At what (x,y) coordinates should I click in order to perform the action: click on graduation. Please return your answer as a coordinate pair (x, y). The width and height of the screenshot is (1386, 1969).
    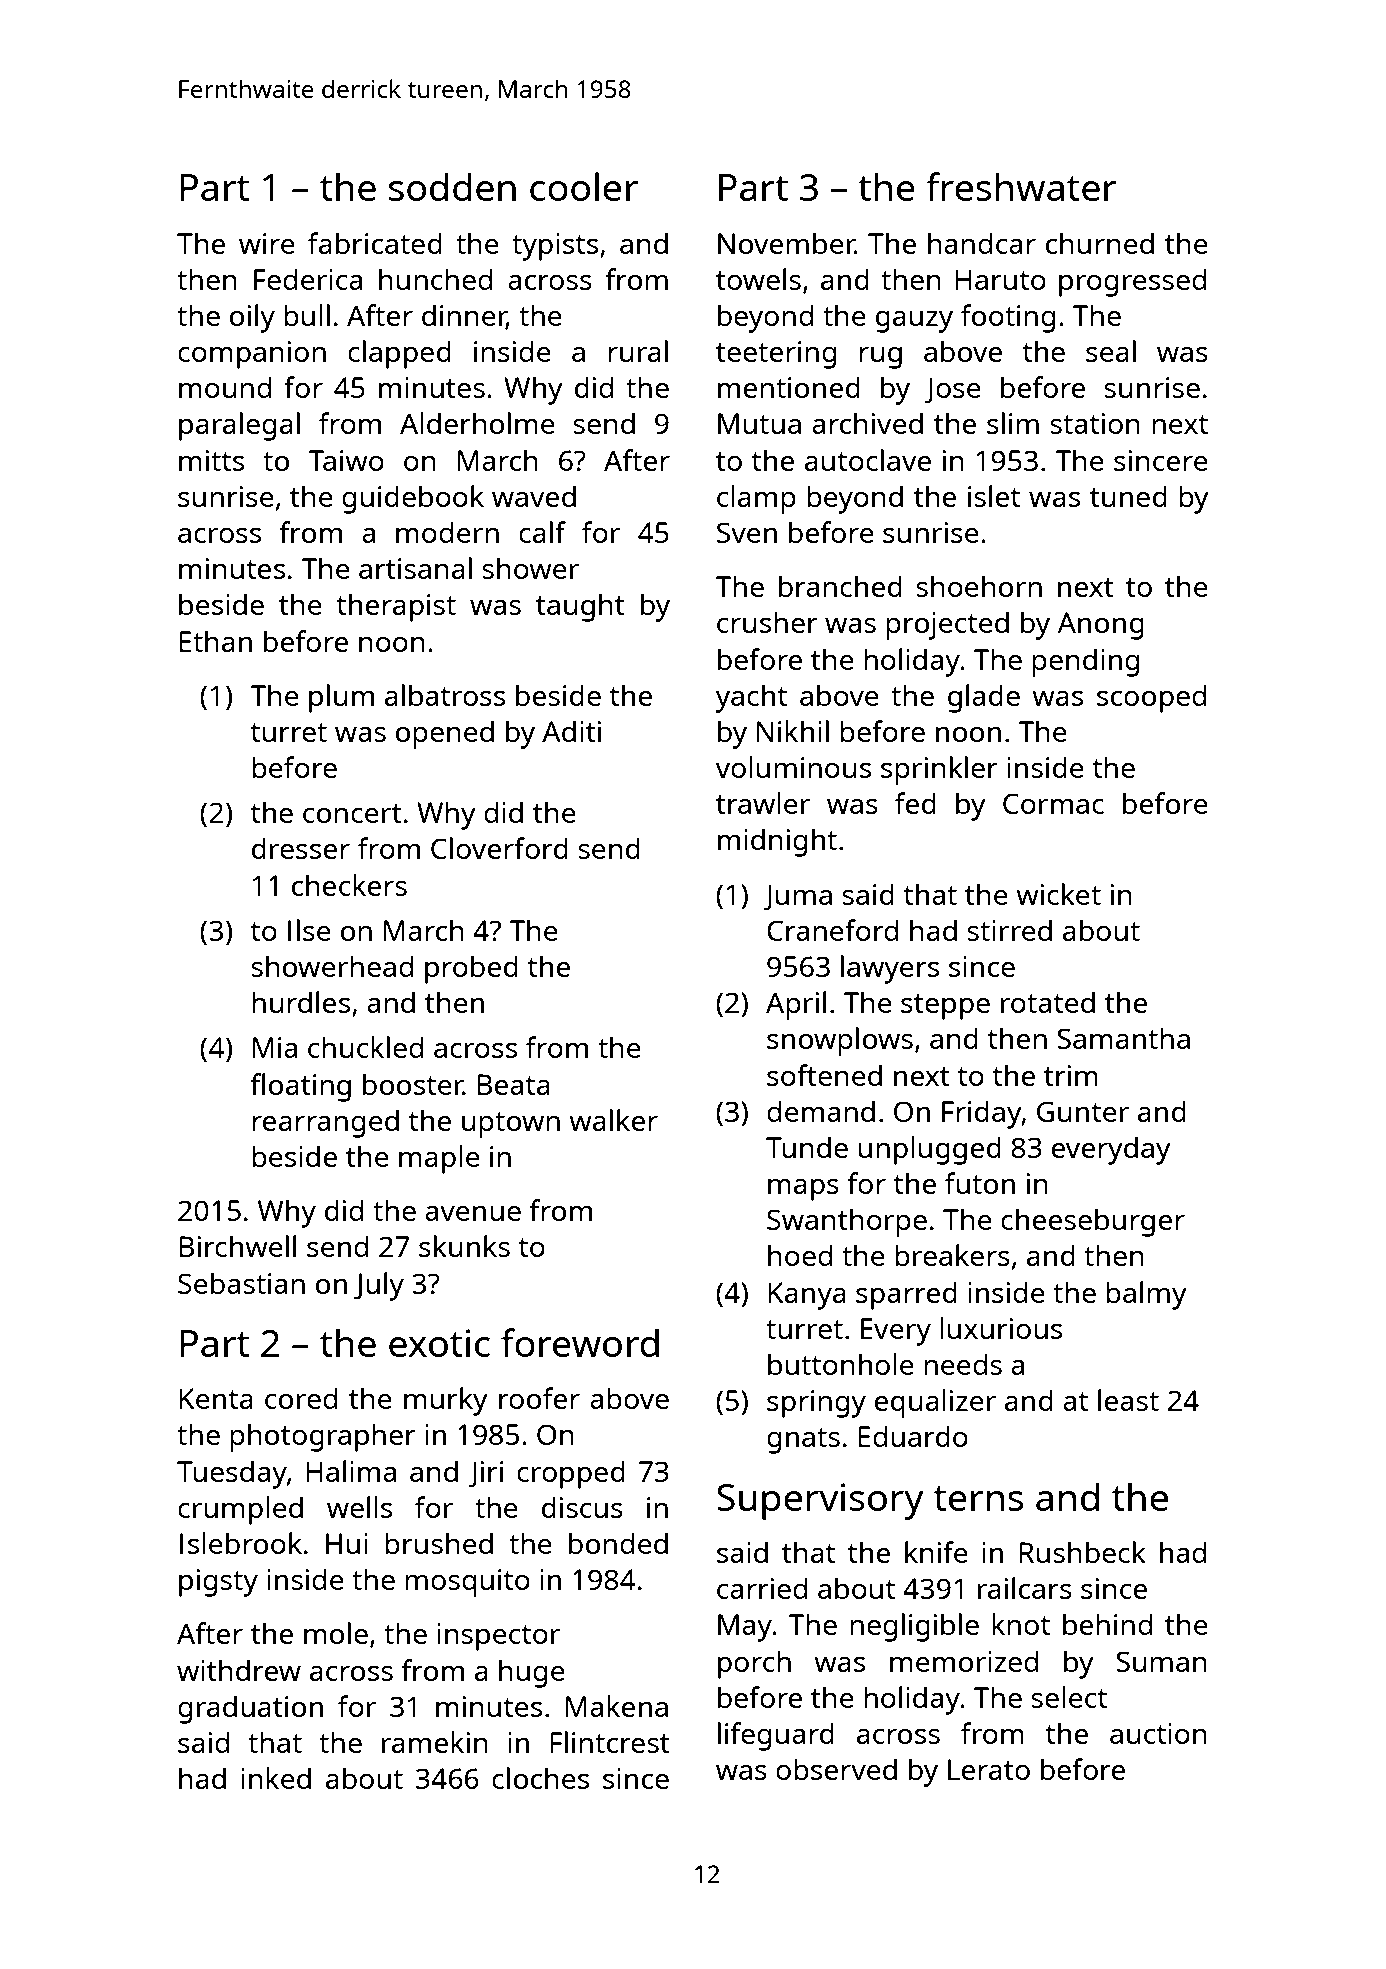
    Looking at the image, I should click on (250, 1709).
